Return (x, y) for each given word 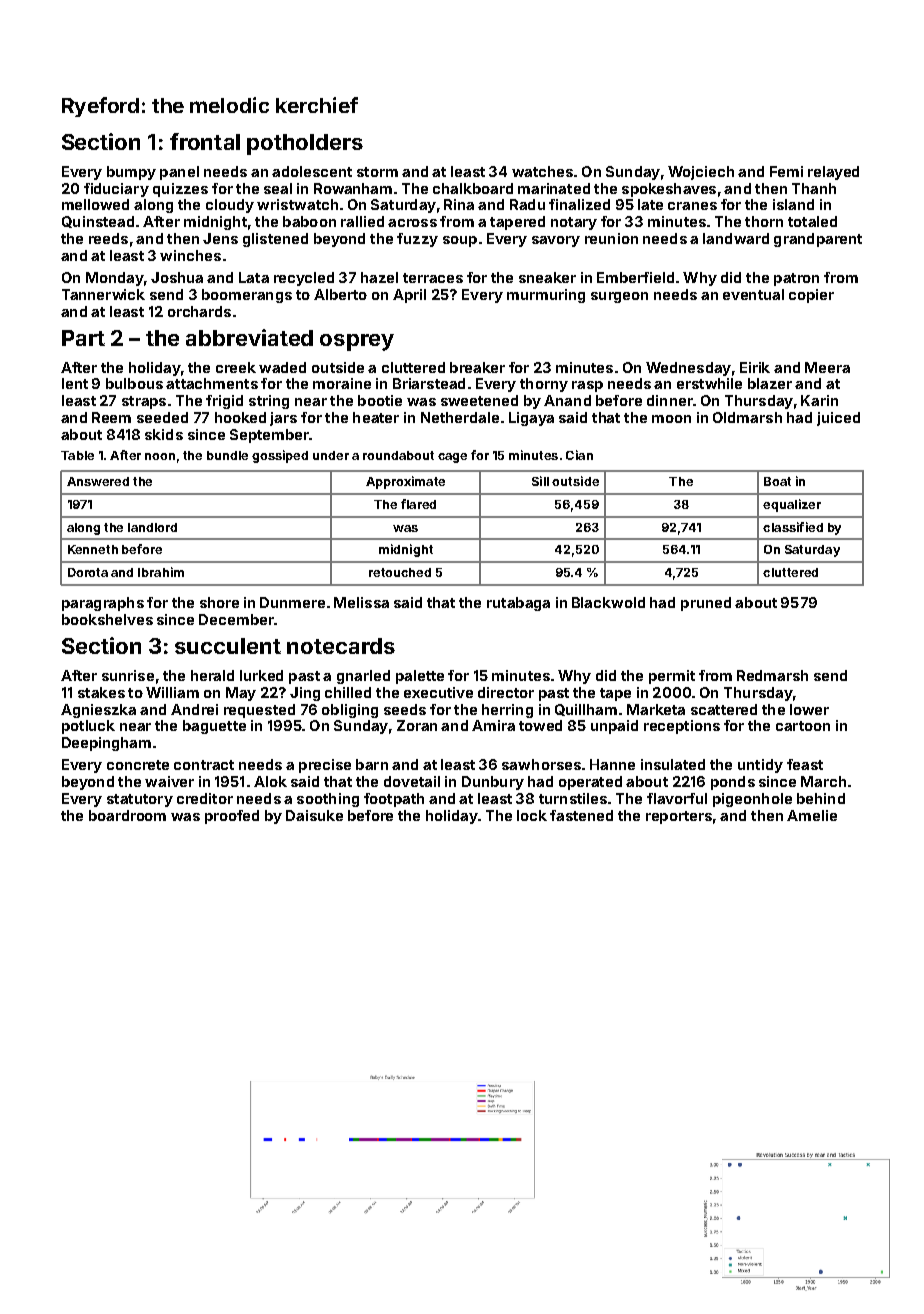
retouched (400, 572)
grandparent (818, 240)
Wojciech (701, 173)
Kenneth (93, 549)
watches (542, 171)
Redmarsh (772, 675)
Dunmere (292, 602)
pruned (706, 604)
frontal (205, 141)
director (506, 692)
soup (460, 241)
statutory (140, 800)
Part (83, 338)
